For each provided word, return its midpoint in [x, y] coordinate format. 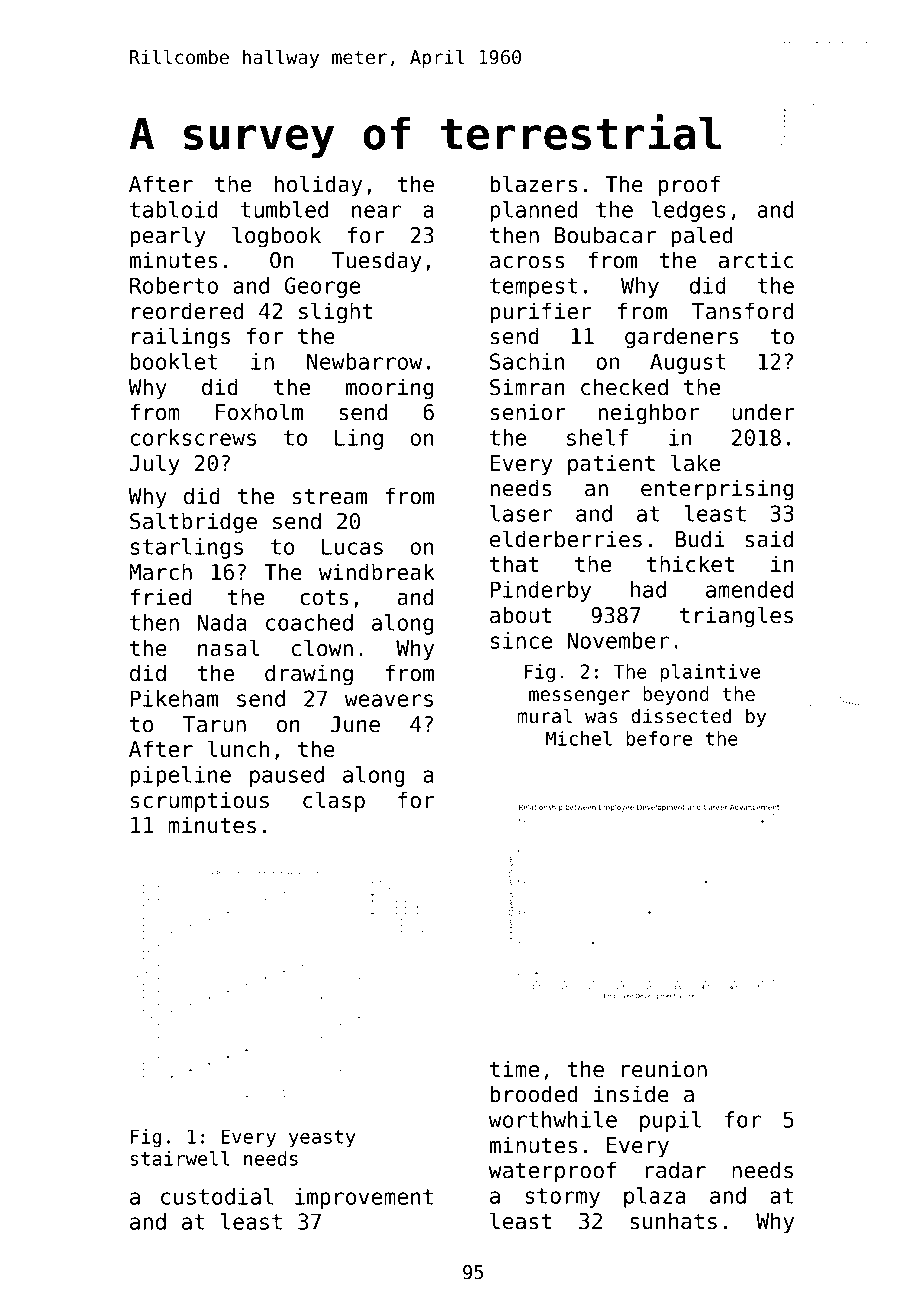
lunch [238, 749]
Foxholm [259, 412]
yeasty [322, 1139]
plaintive [710, 673]
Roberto [174, 285]
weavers [389, 700]
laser [521, 513]
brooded [534, 1094]
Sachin [527, 361]
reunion [664, 1069]
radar [675, 1170]
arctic [756, 260]
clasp [334, 802]
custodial [217, 1196]
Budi [700, 539]
